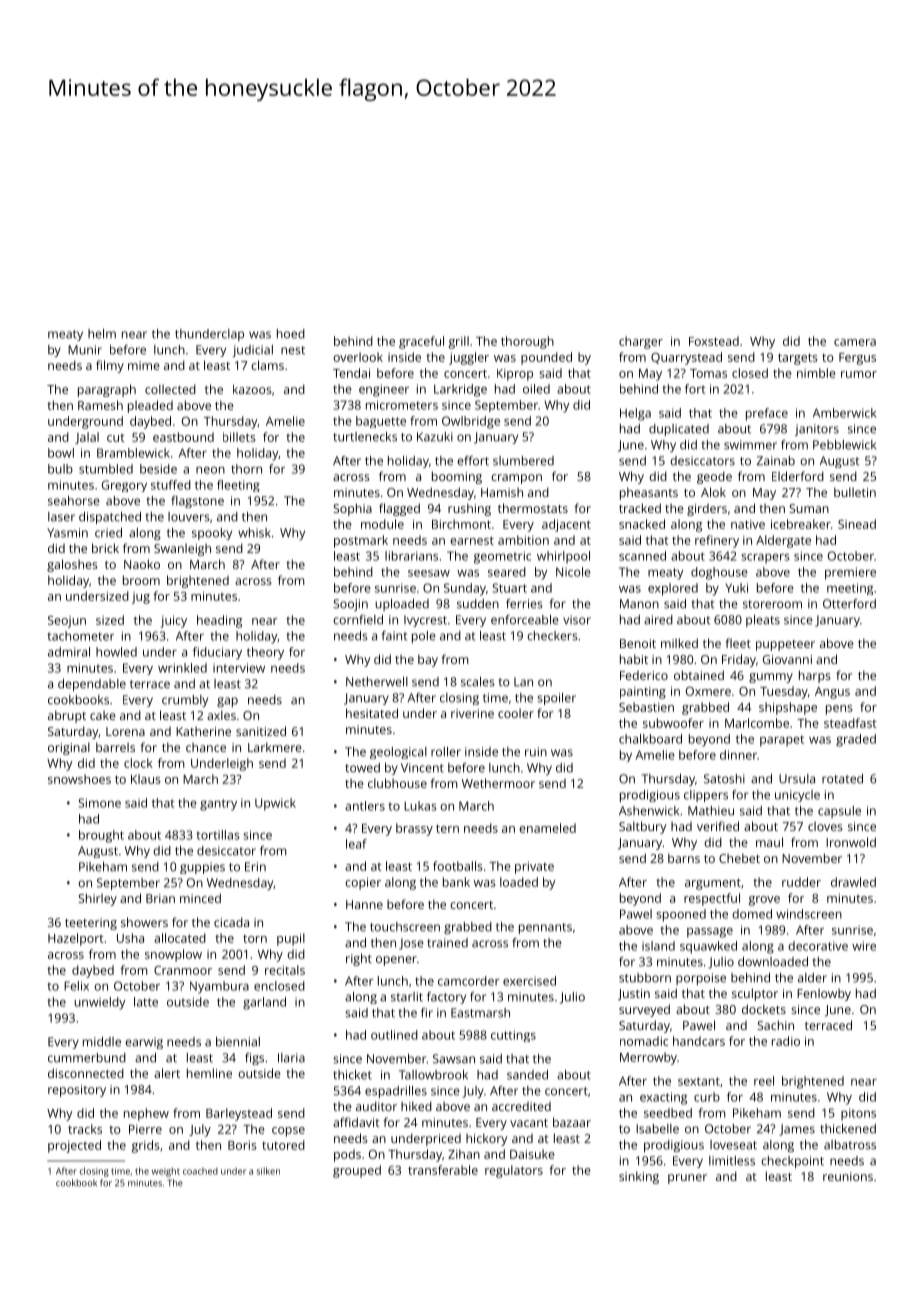 Image resolution: width=924 pixels, height=1308 pixels. Describe the element at coordinates (76, 939) in the screenshot. I see `Hazelport` at that location.
